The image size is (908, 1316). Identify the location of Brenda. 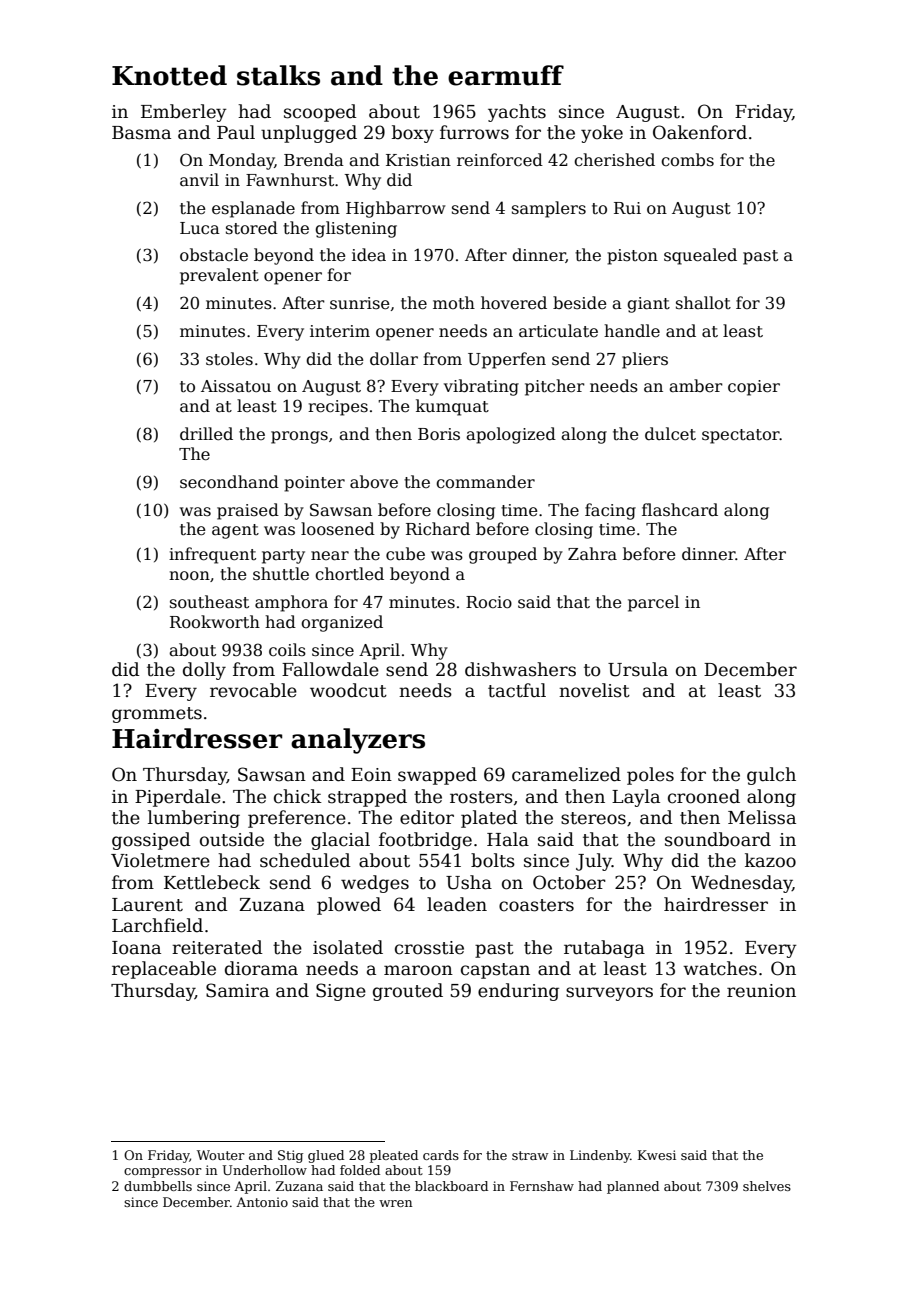
(314, 160).
